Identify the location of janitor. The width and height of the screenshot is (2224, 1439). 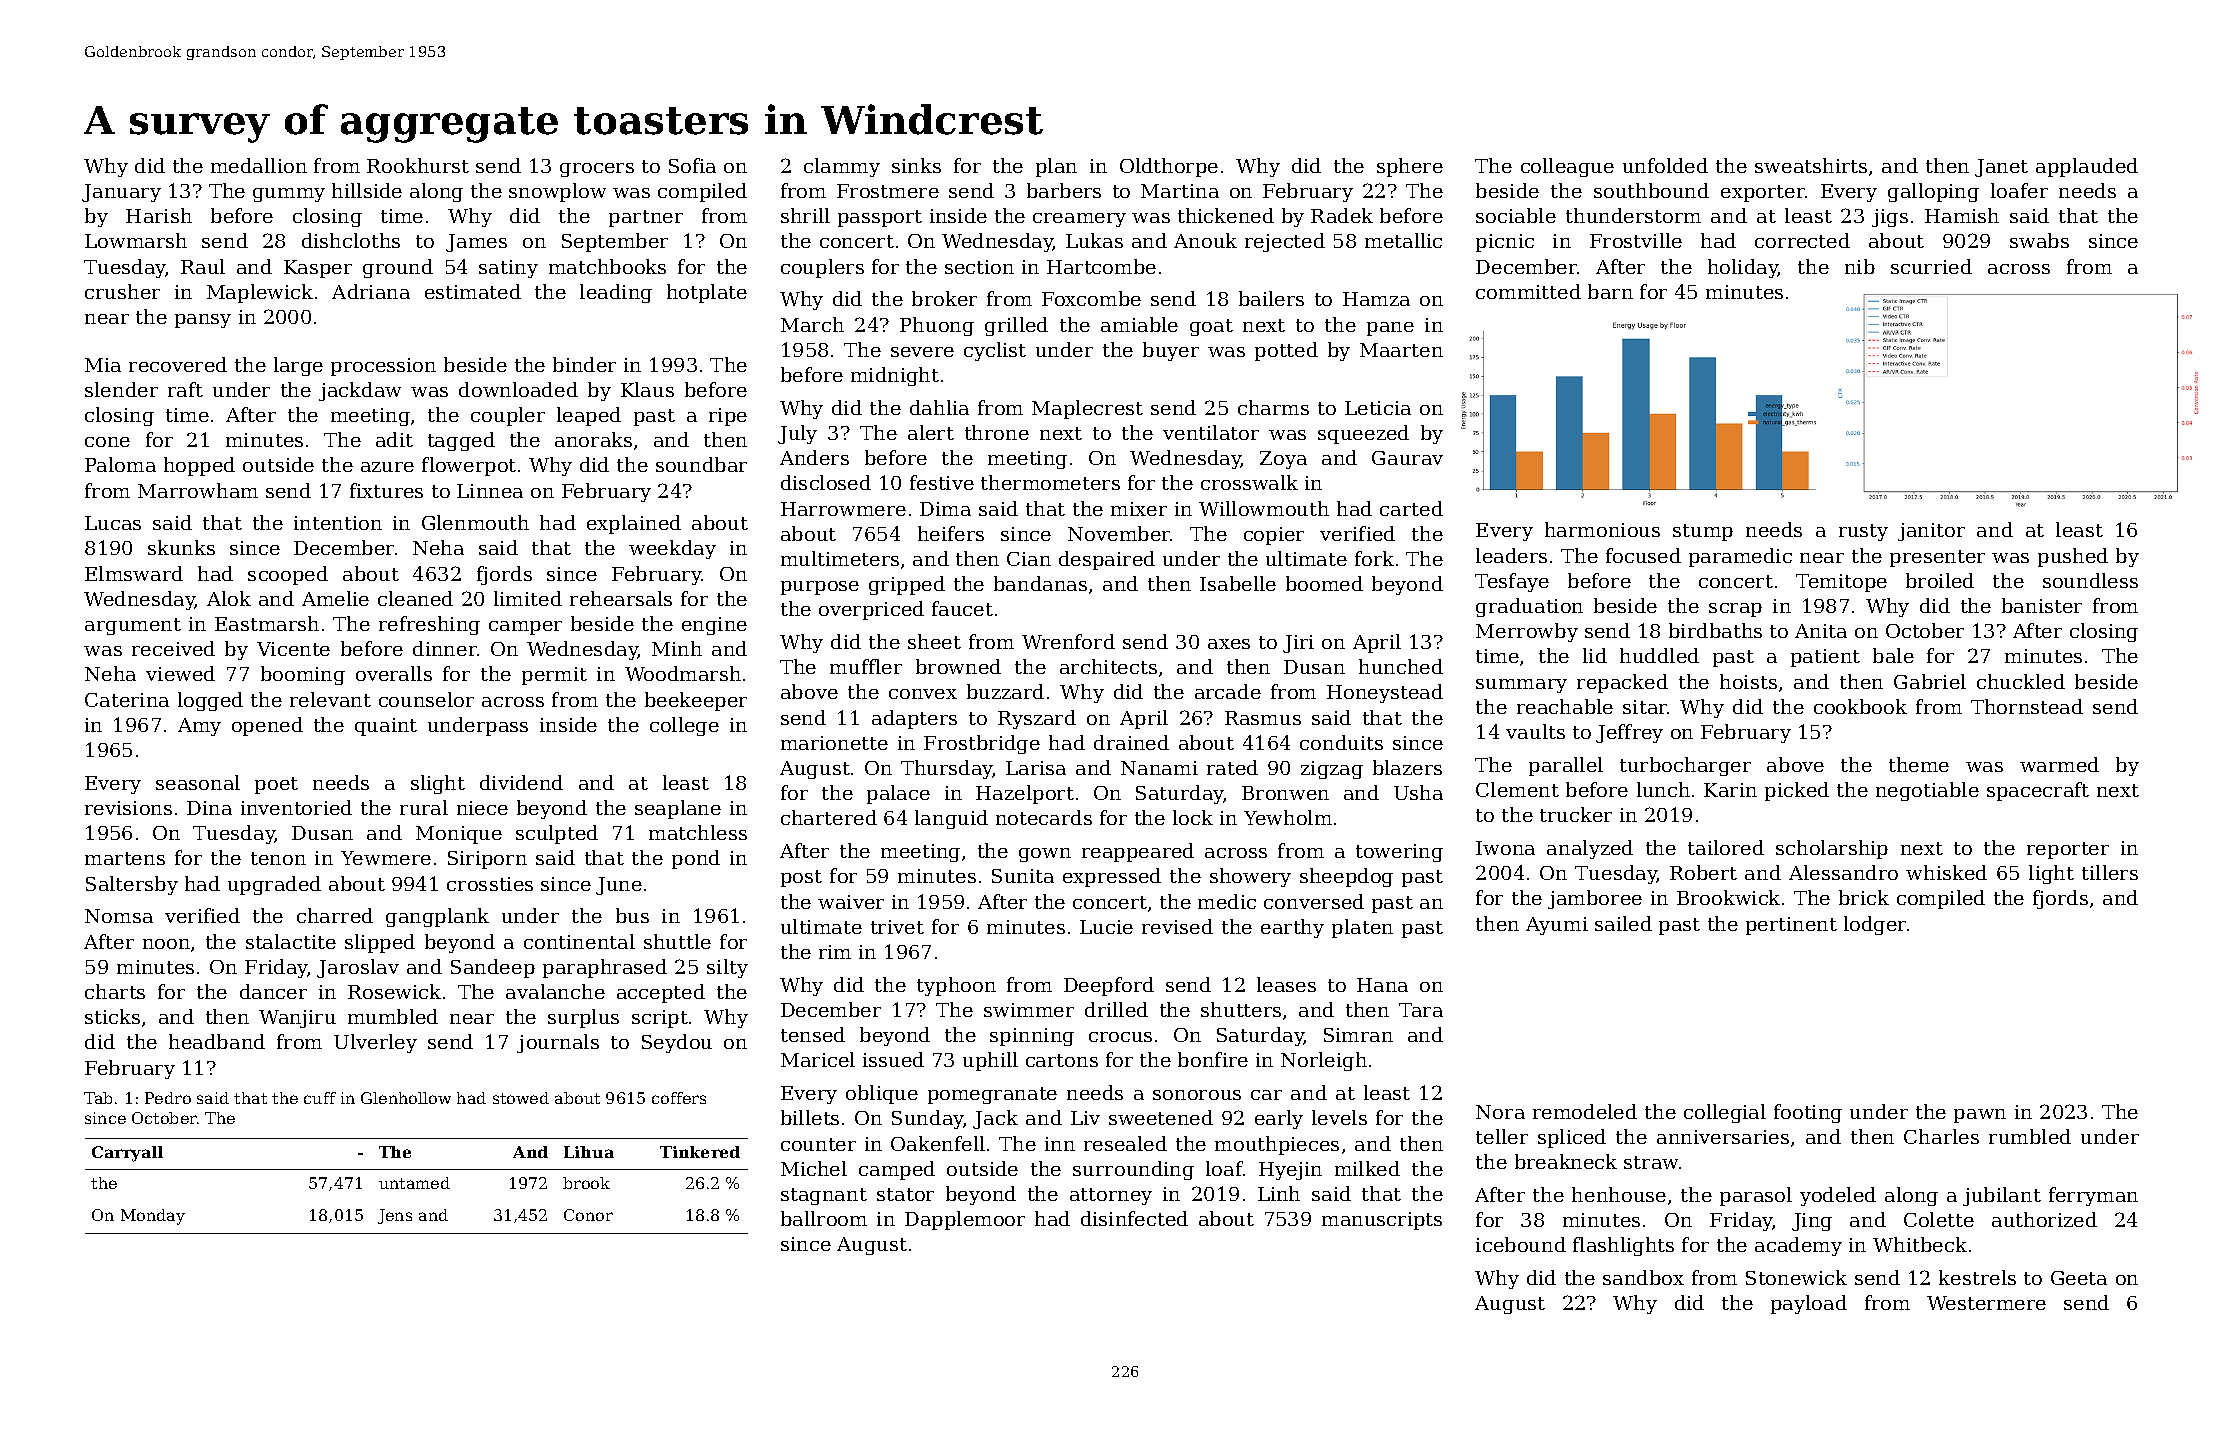
(1931, 532).
